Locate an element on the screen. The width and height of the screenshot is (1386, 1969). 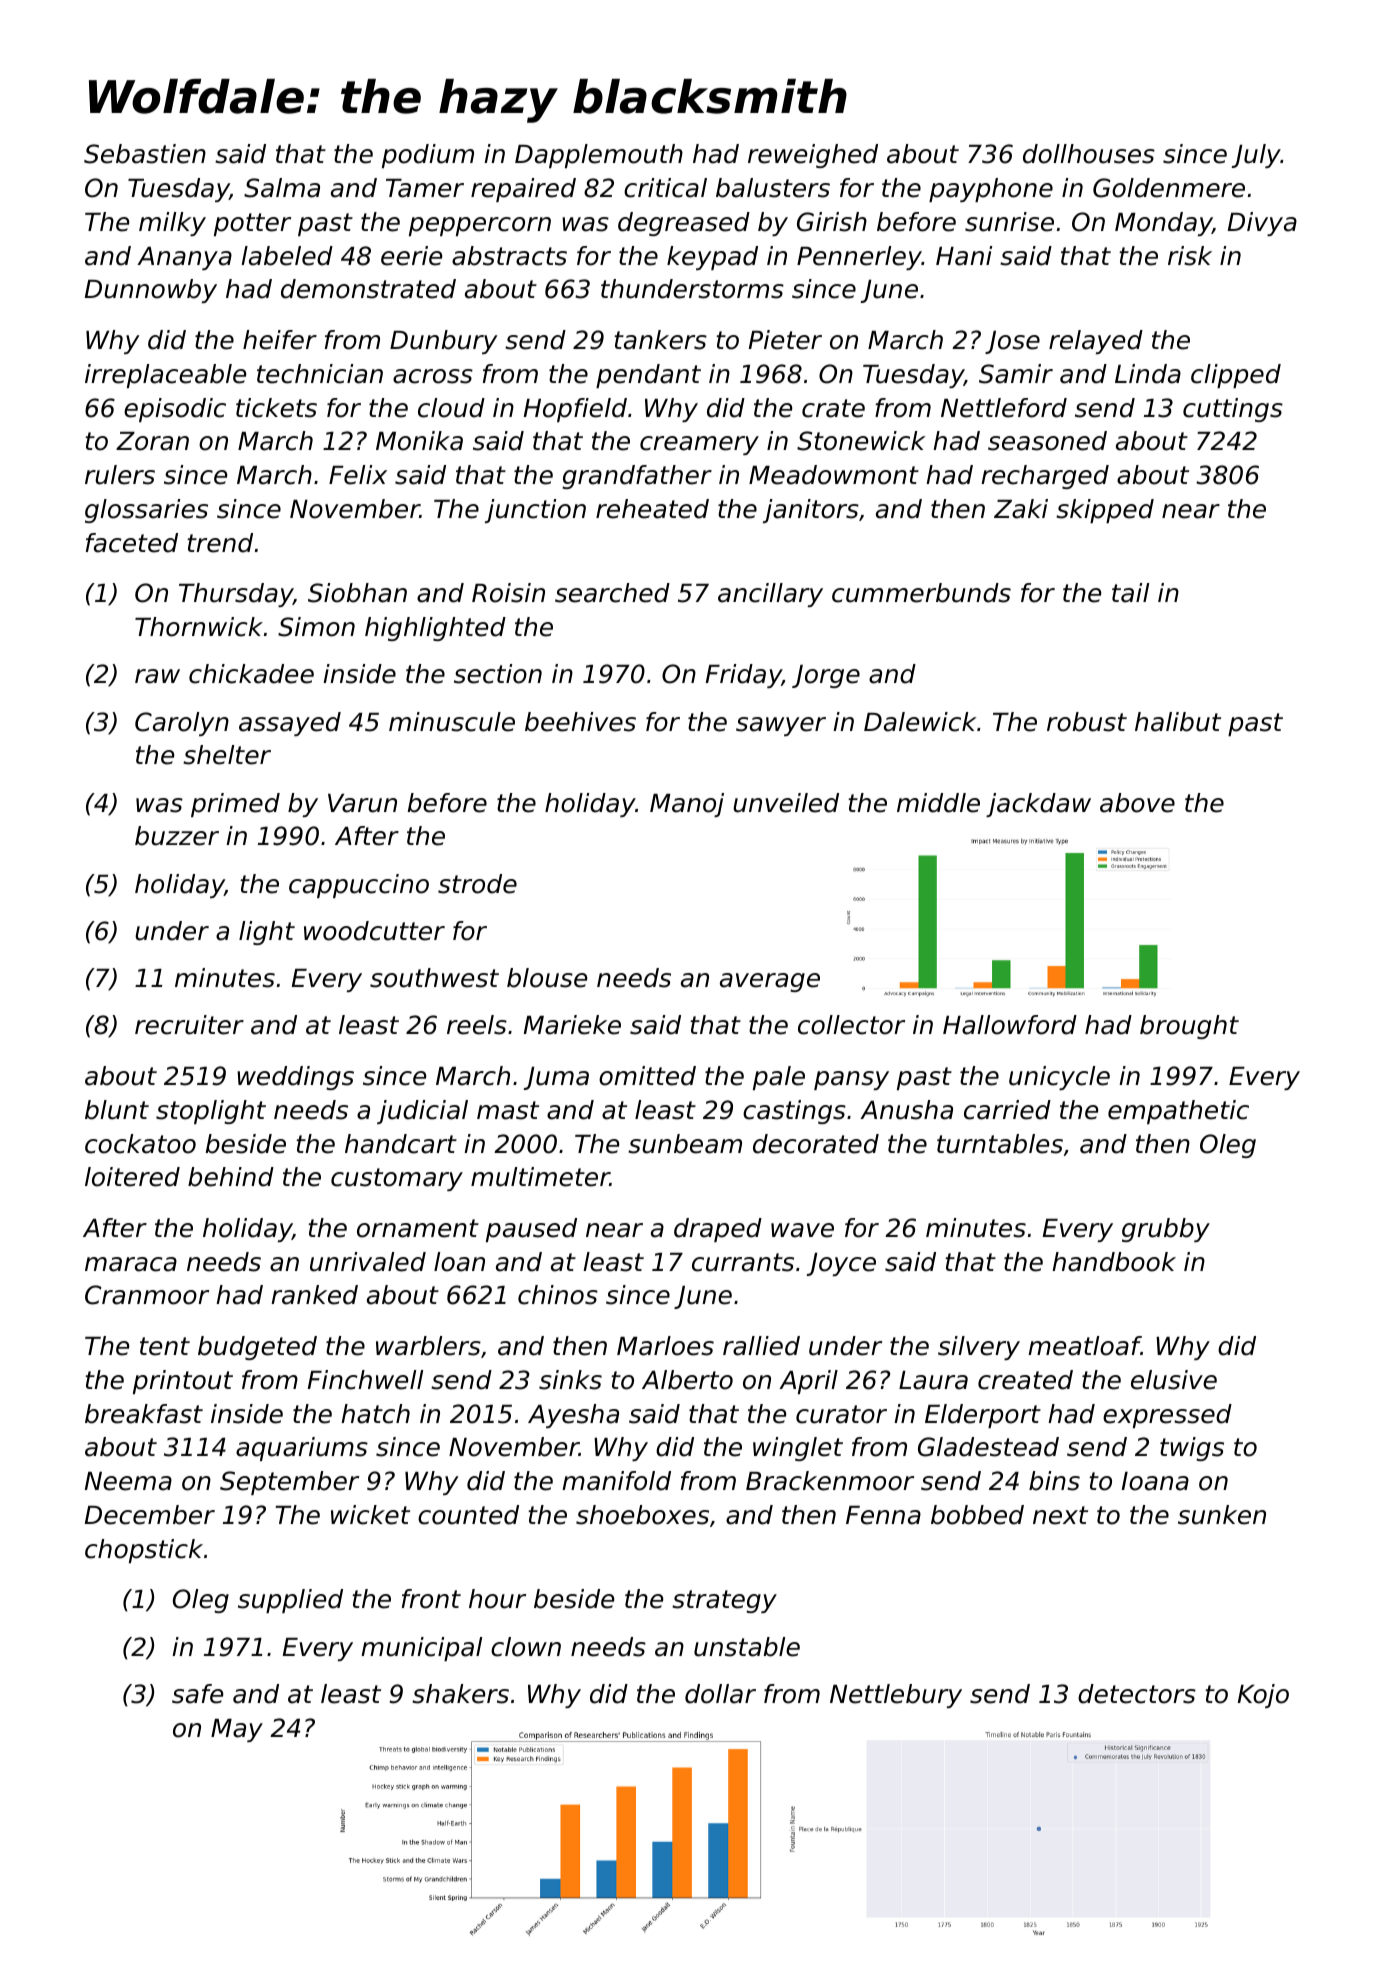
safe is located at coordinates (197, 1694).
